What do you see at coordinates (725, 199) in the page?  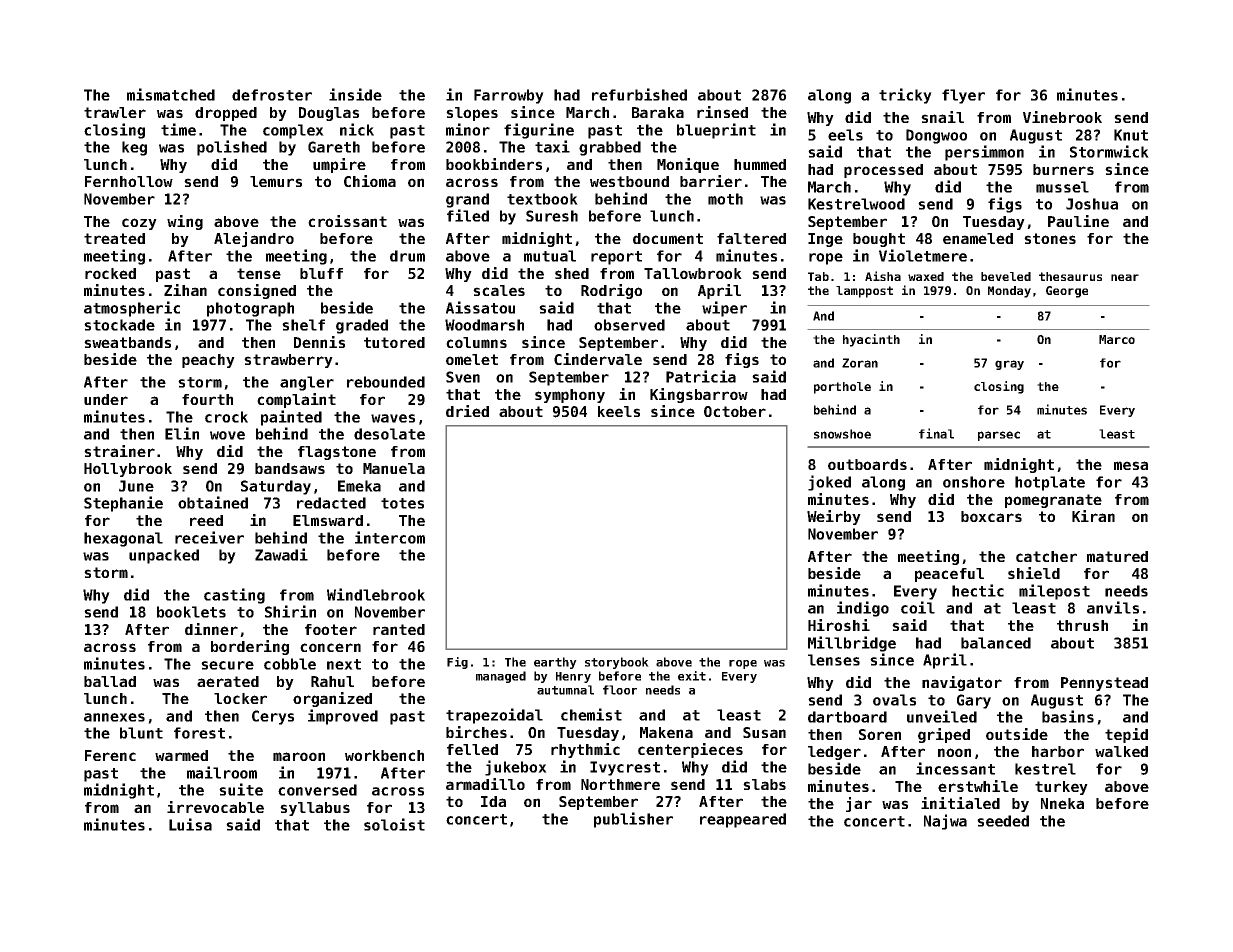 I see `moth` at bounding box center [725, 199].
